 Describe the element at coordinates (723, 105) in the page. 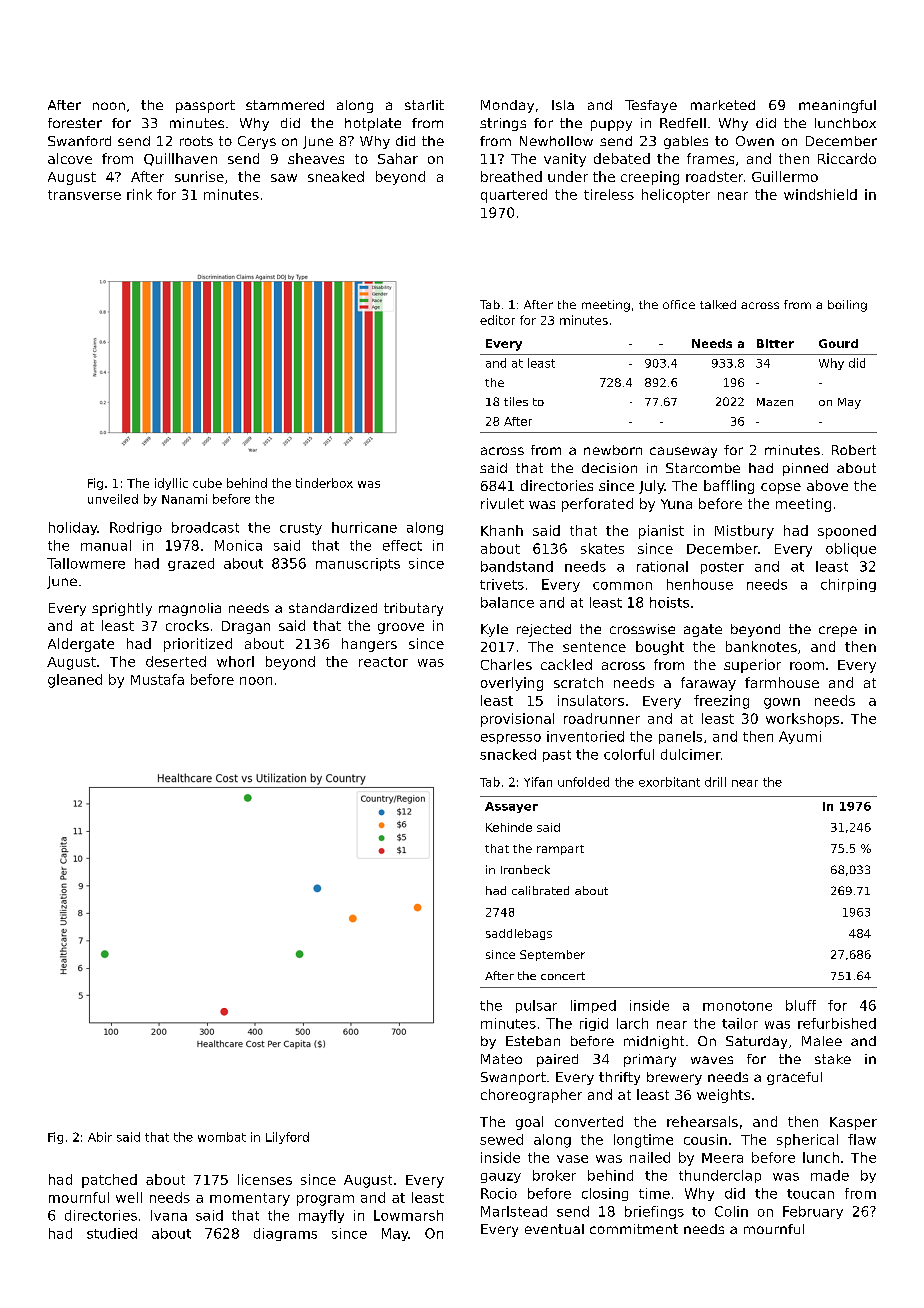

I see `marketed` at that location.
